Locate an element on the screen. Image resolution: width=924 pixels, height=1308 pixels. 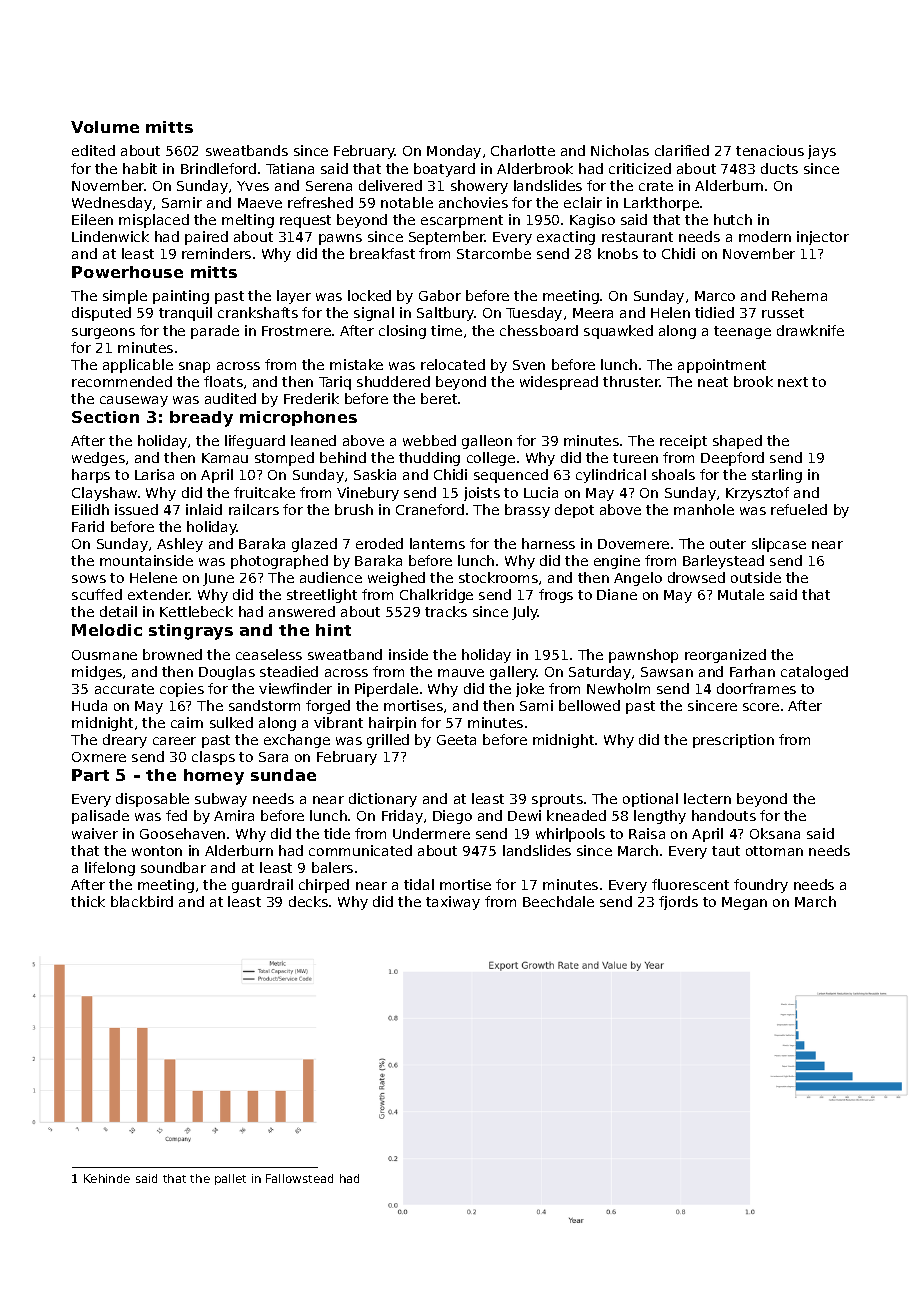
Beechdale is located at coordinates (558, 901).
